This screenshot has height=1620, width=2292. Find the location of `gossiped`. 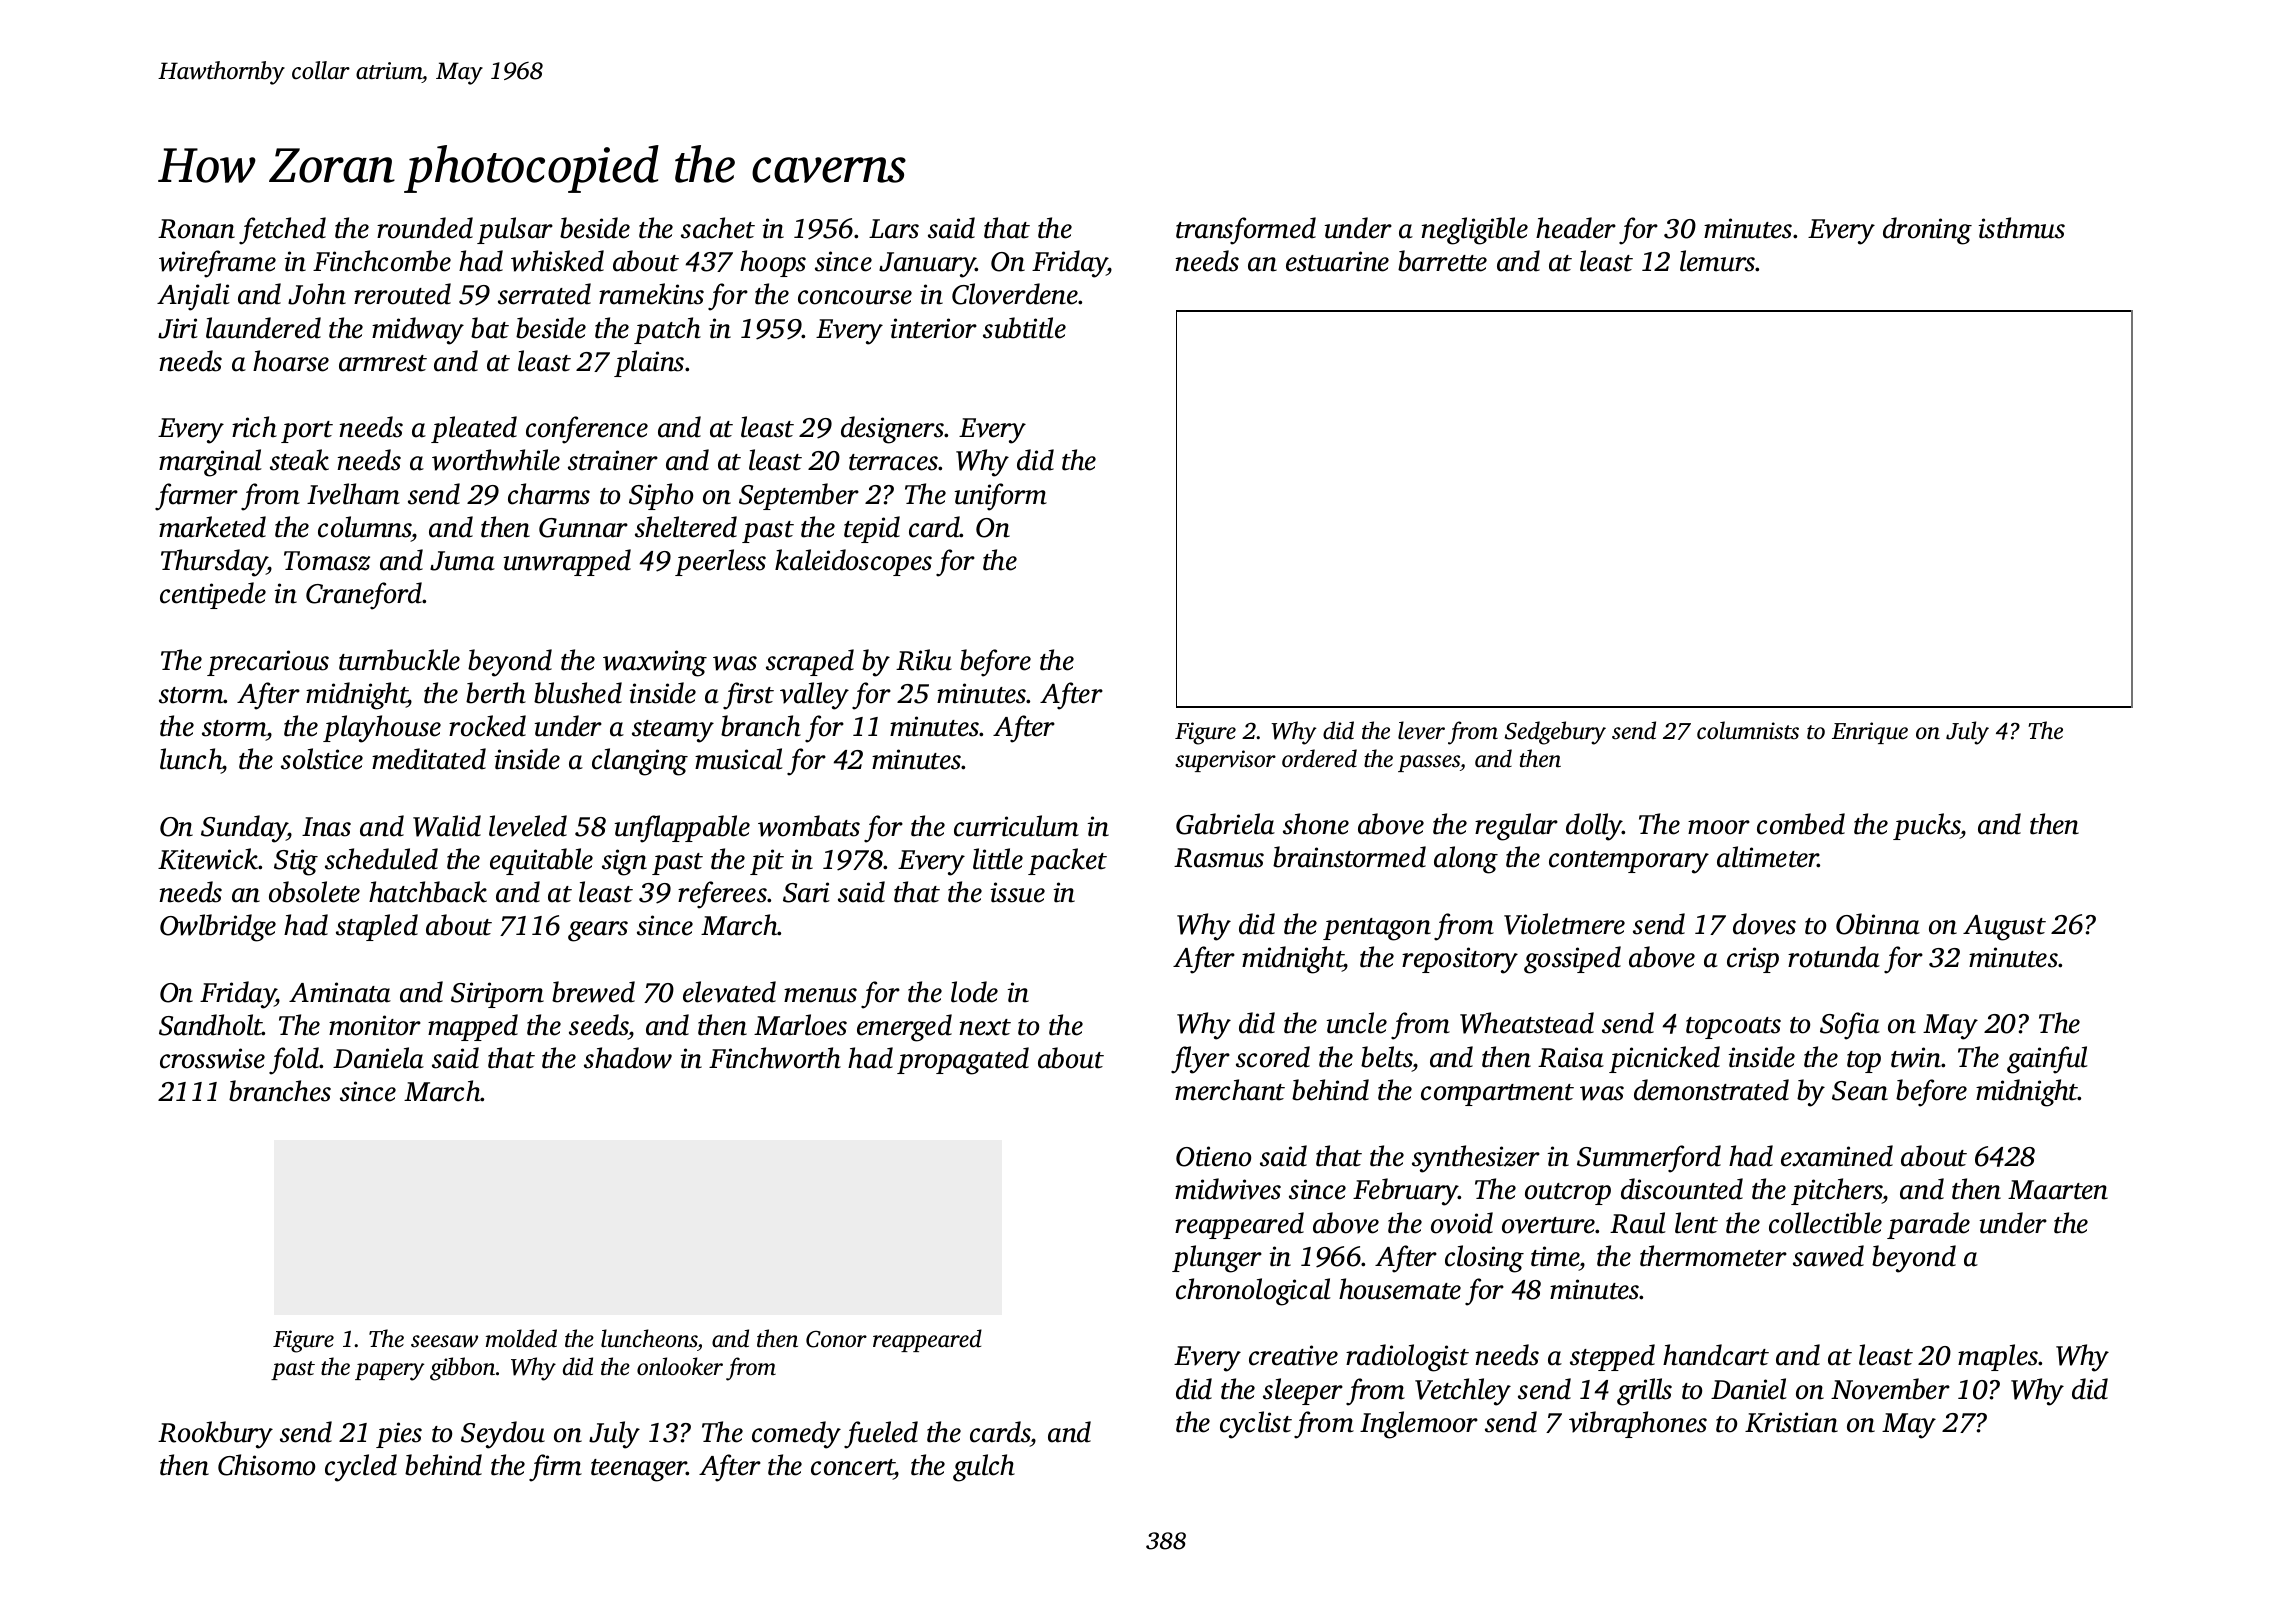

gossiped is located at coordinates (1572, 960).
